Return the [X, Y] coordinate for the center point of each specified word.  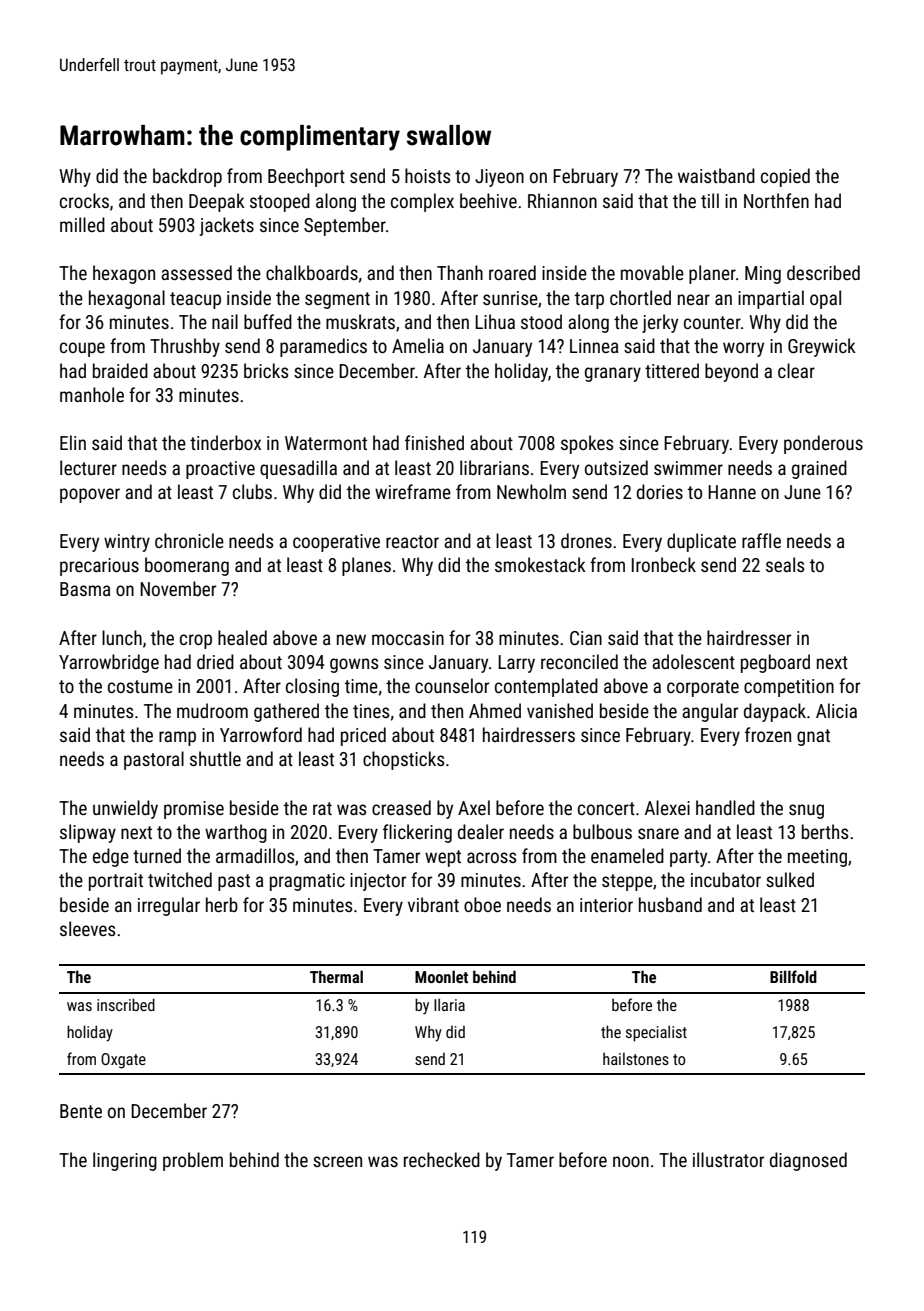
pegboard [775, 663]
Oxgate [123, 1061]
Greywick [822, 347]
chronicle [189, 540]
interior [606, 905]
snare [658, 833]
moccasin [408, 638]
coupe [82, 349]
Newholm [531, 491]
